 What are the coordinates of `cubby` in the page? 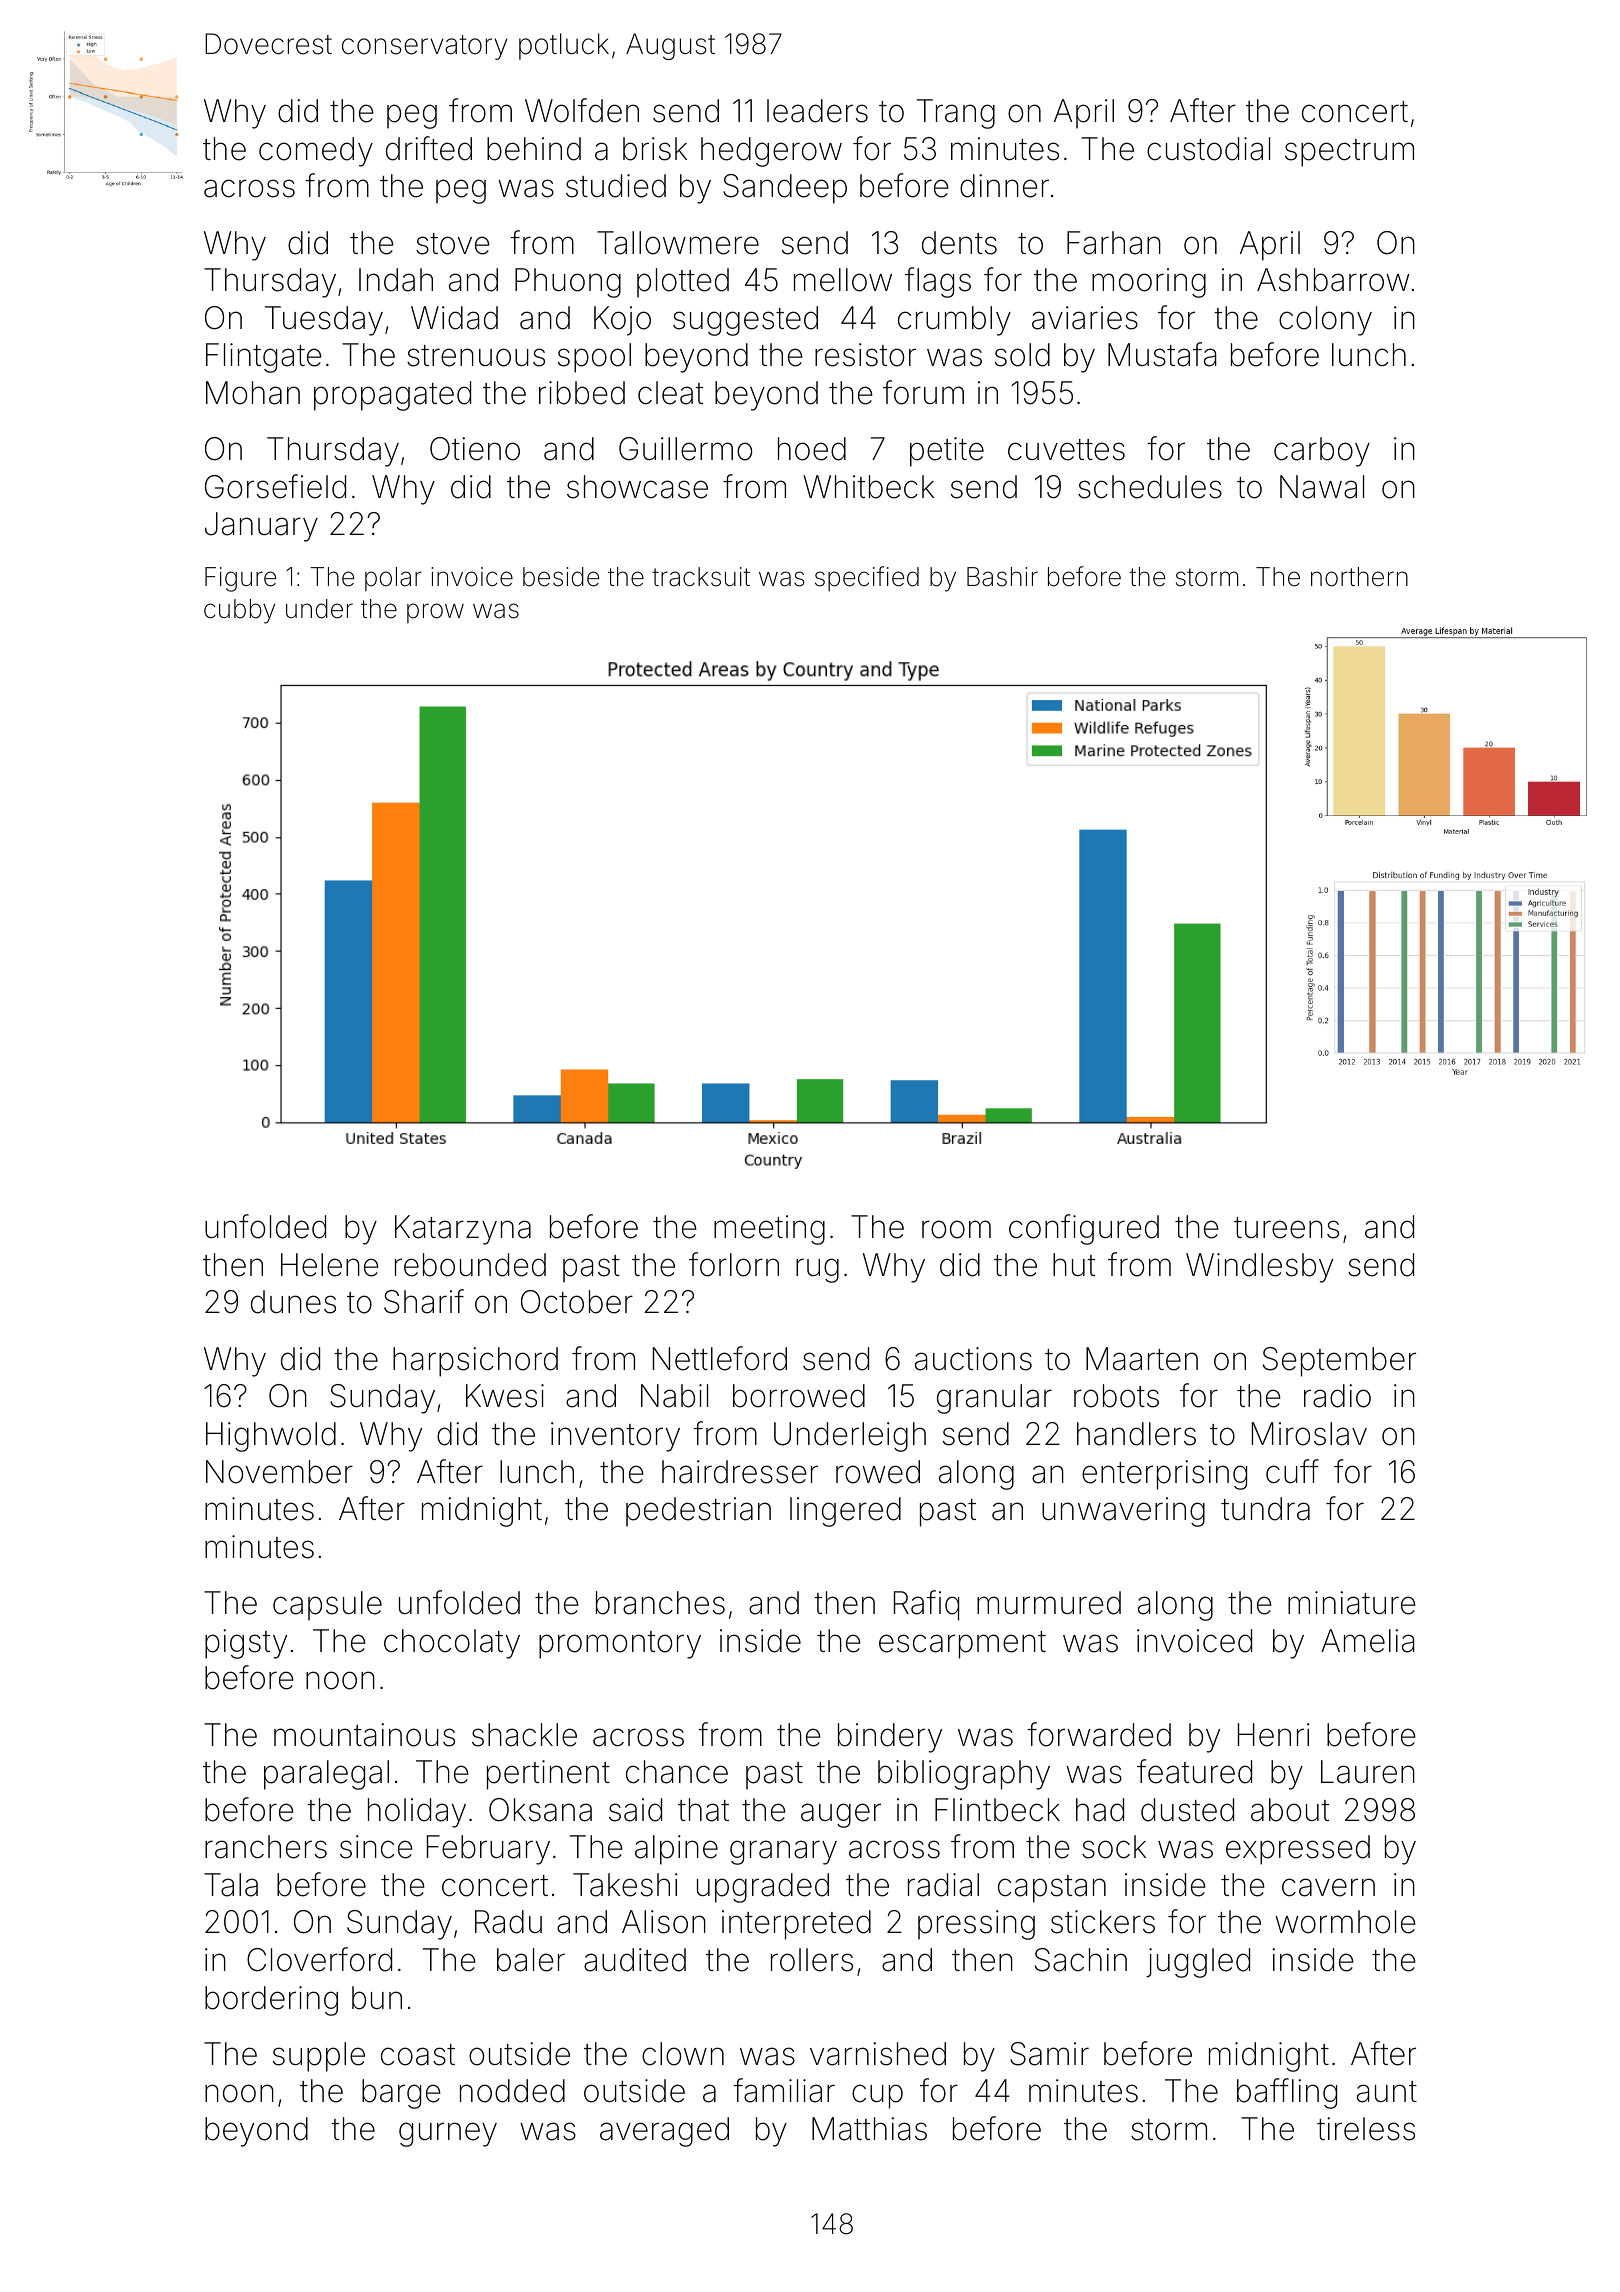 It's located at (239, 611).
